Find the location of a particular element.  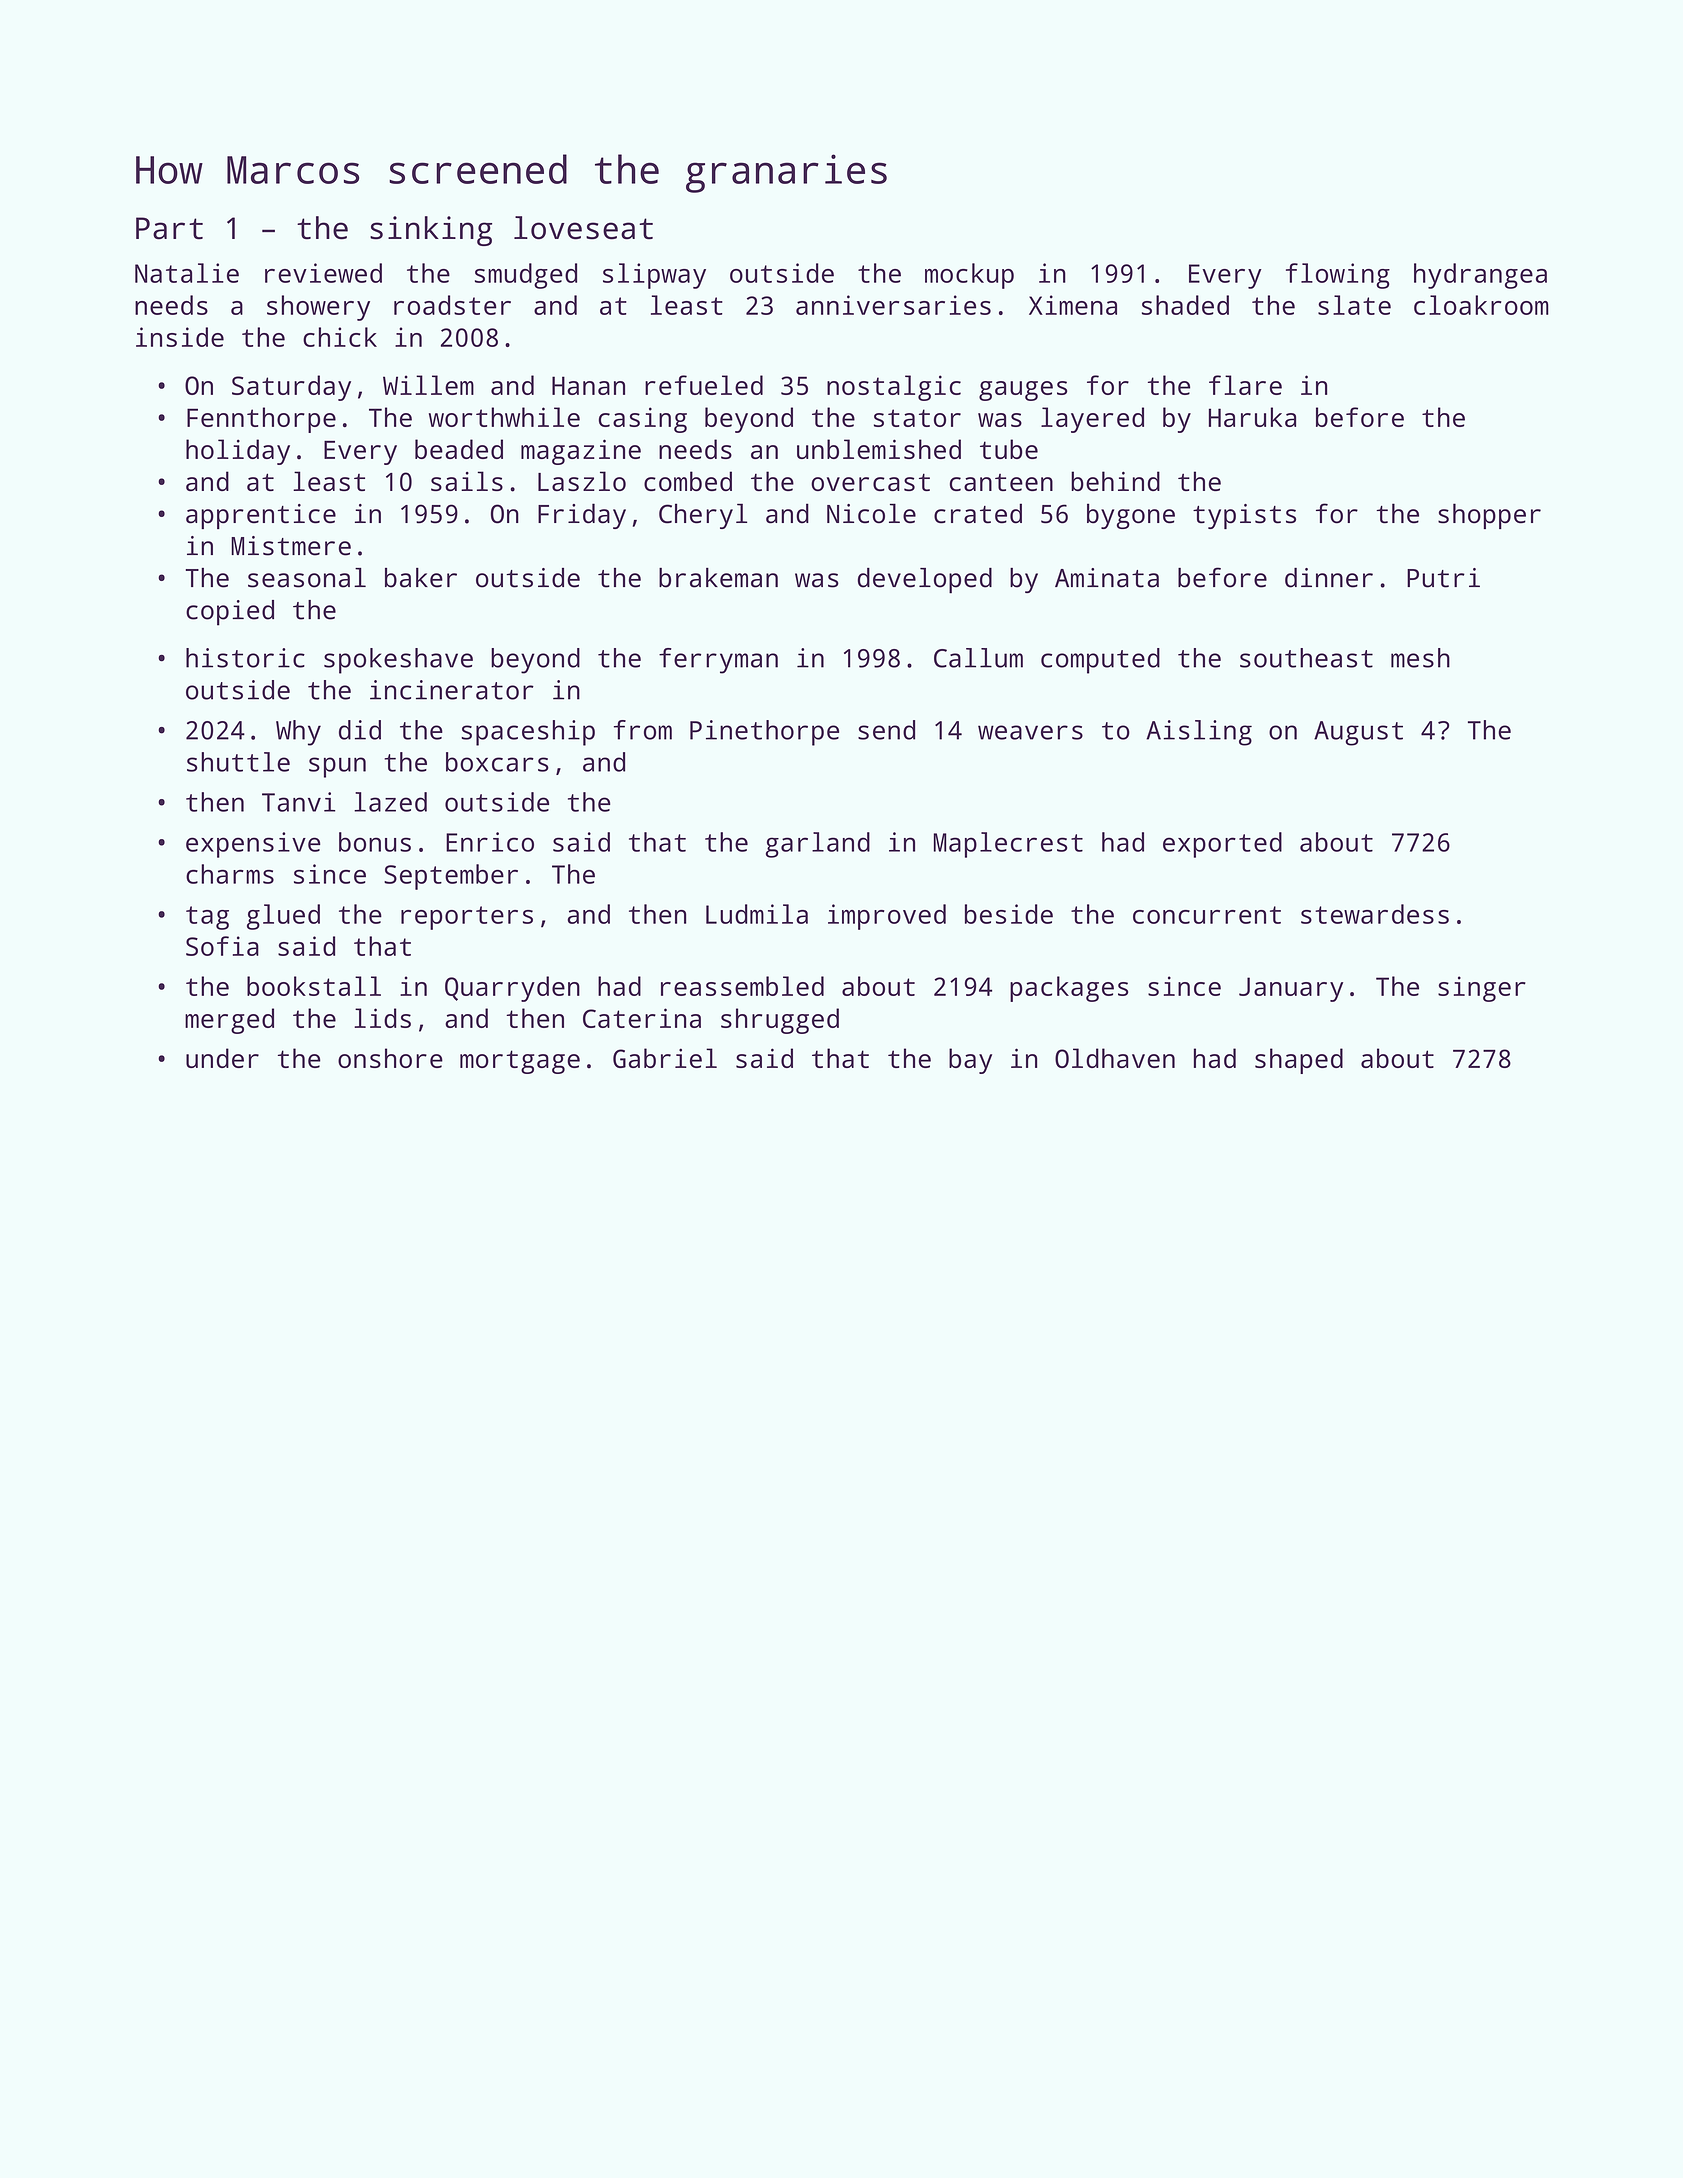

layered is located at coordinates (1092, 420).
